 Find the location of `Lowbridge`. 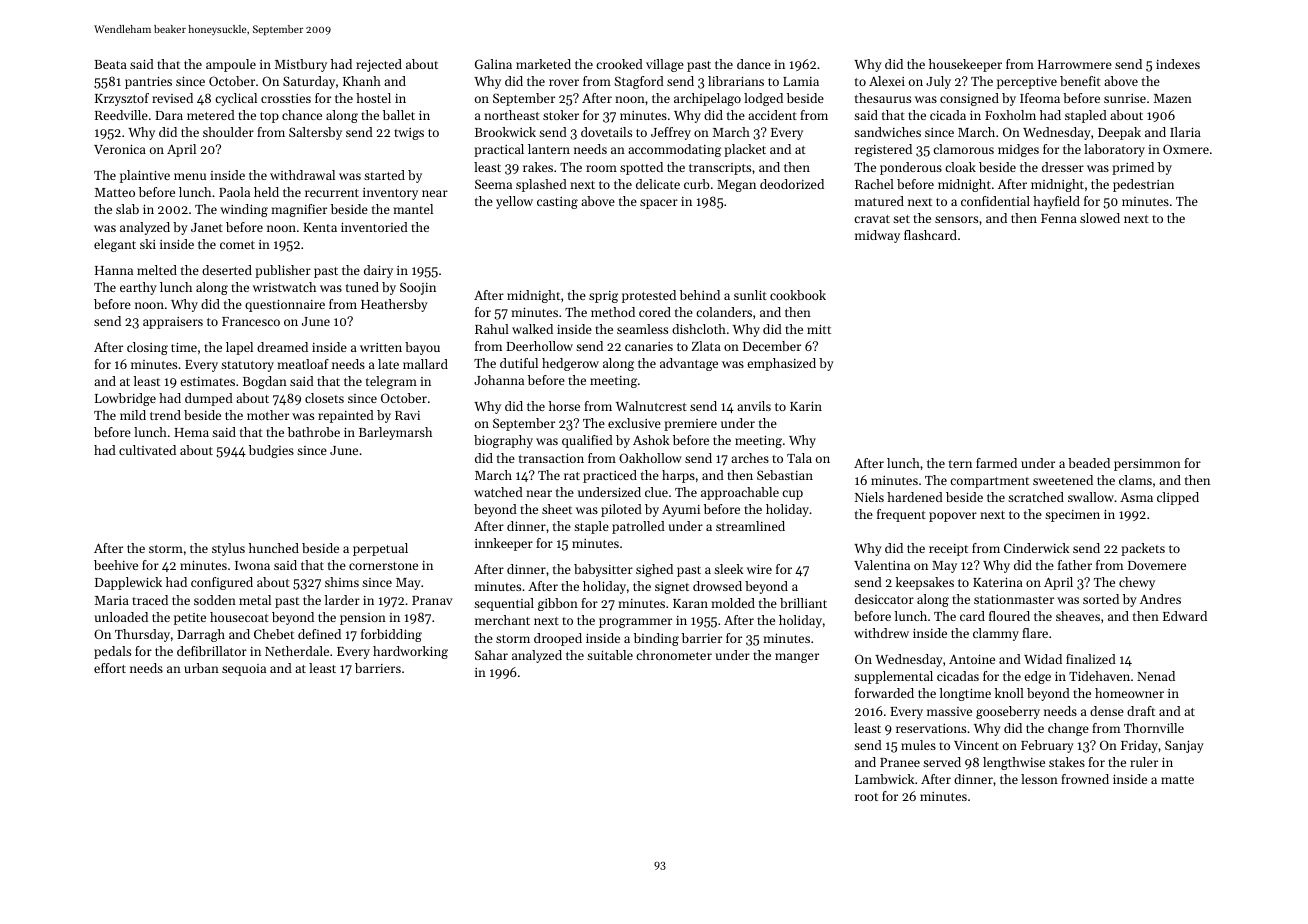

Lowbridge is located at coordinates (125, 399).
